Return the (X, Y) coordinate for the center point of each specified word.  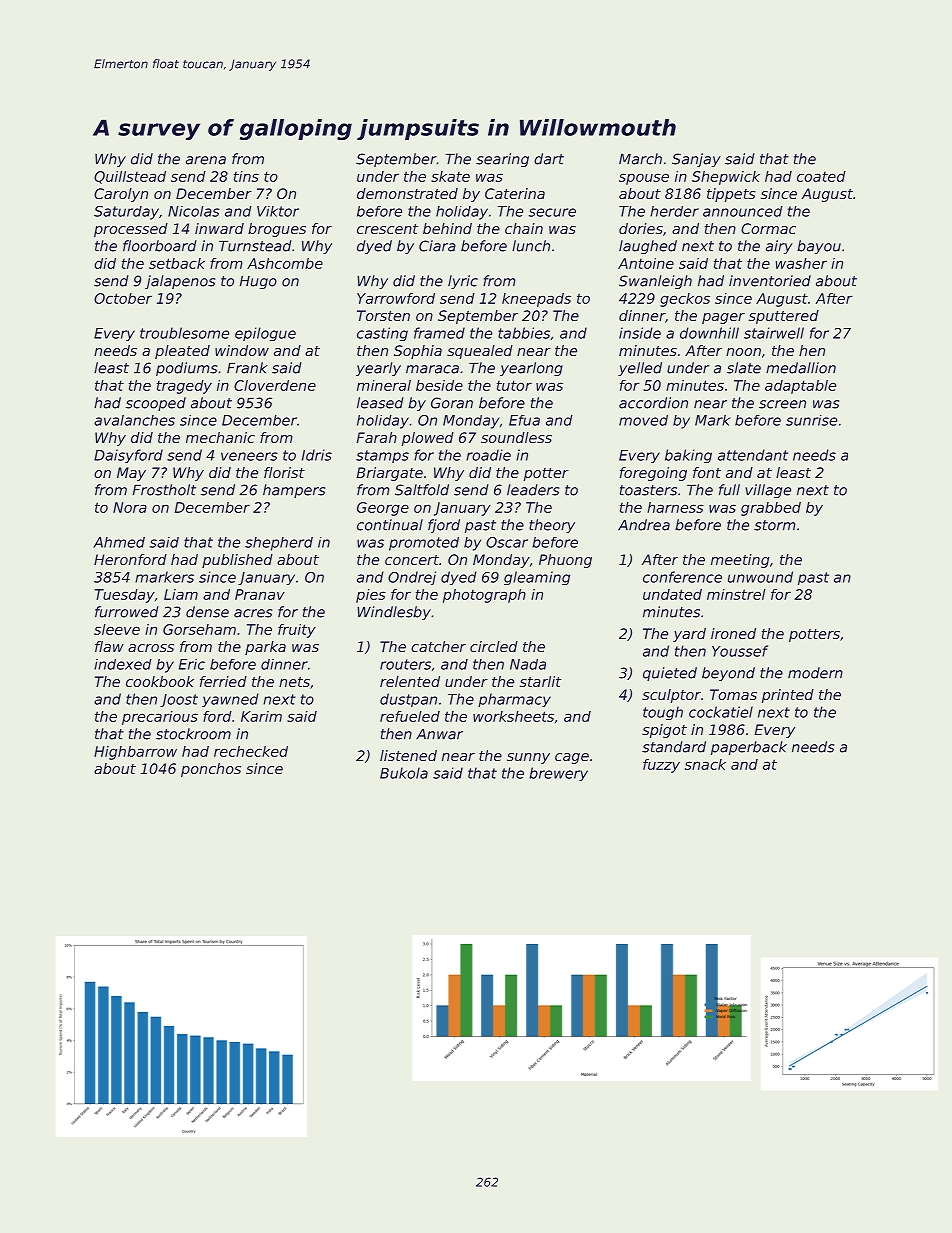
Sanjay (696, 160)
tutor (514, 385)
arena (206, 160)
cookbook (160, 681)
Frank (247, 368)
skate (450, 176)
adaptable (800, 387)
